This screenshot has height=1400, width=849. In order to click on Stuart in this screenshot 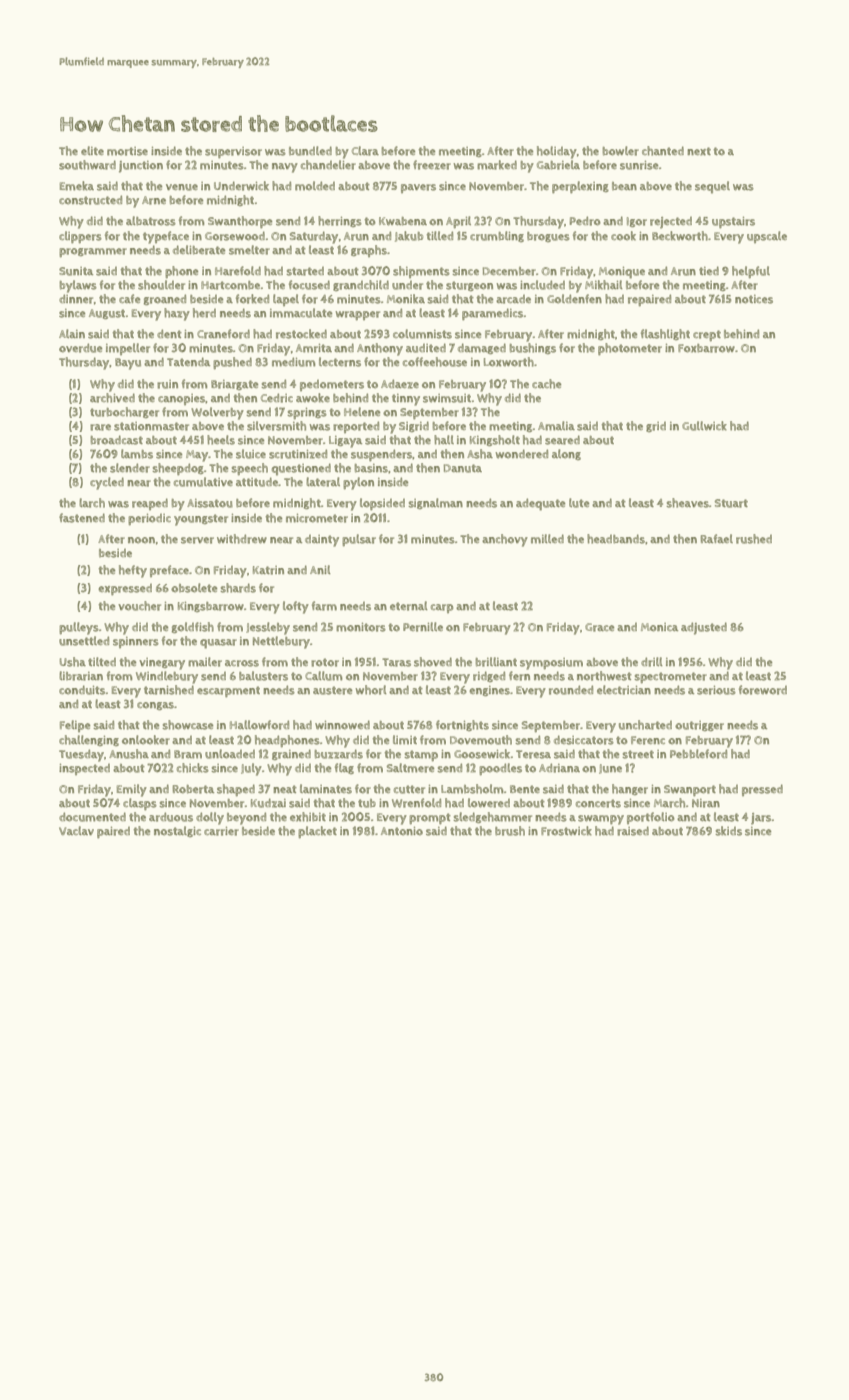, I will do `click(731, 503)`.
